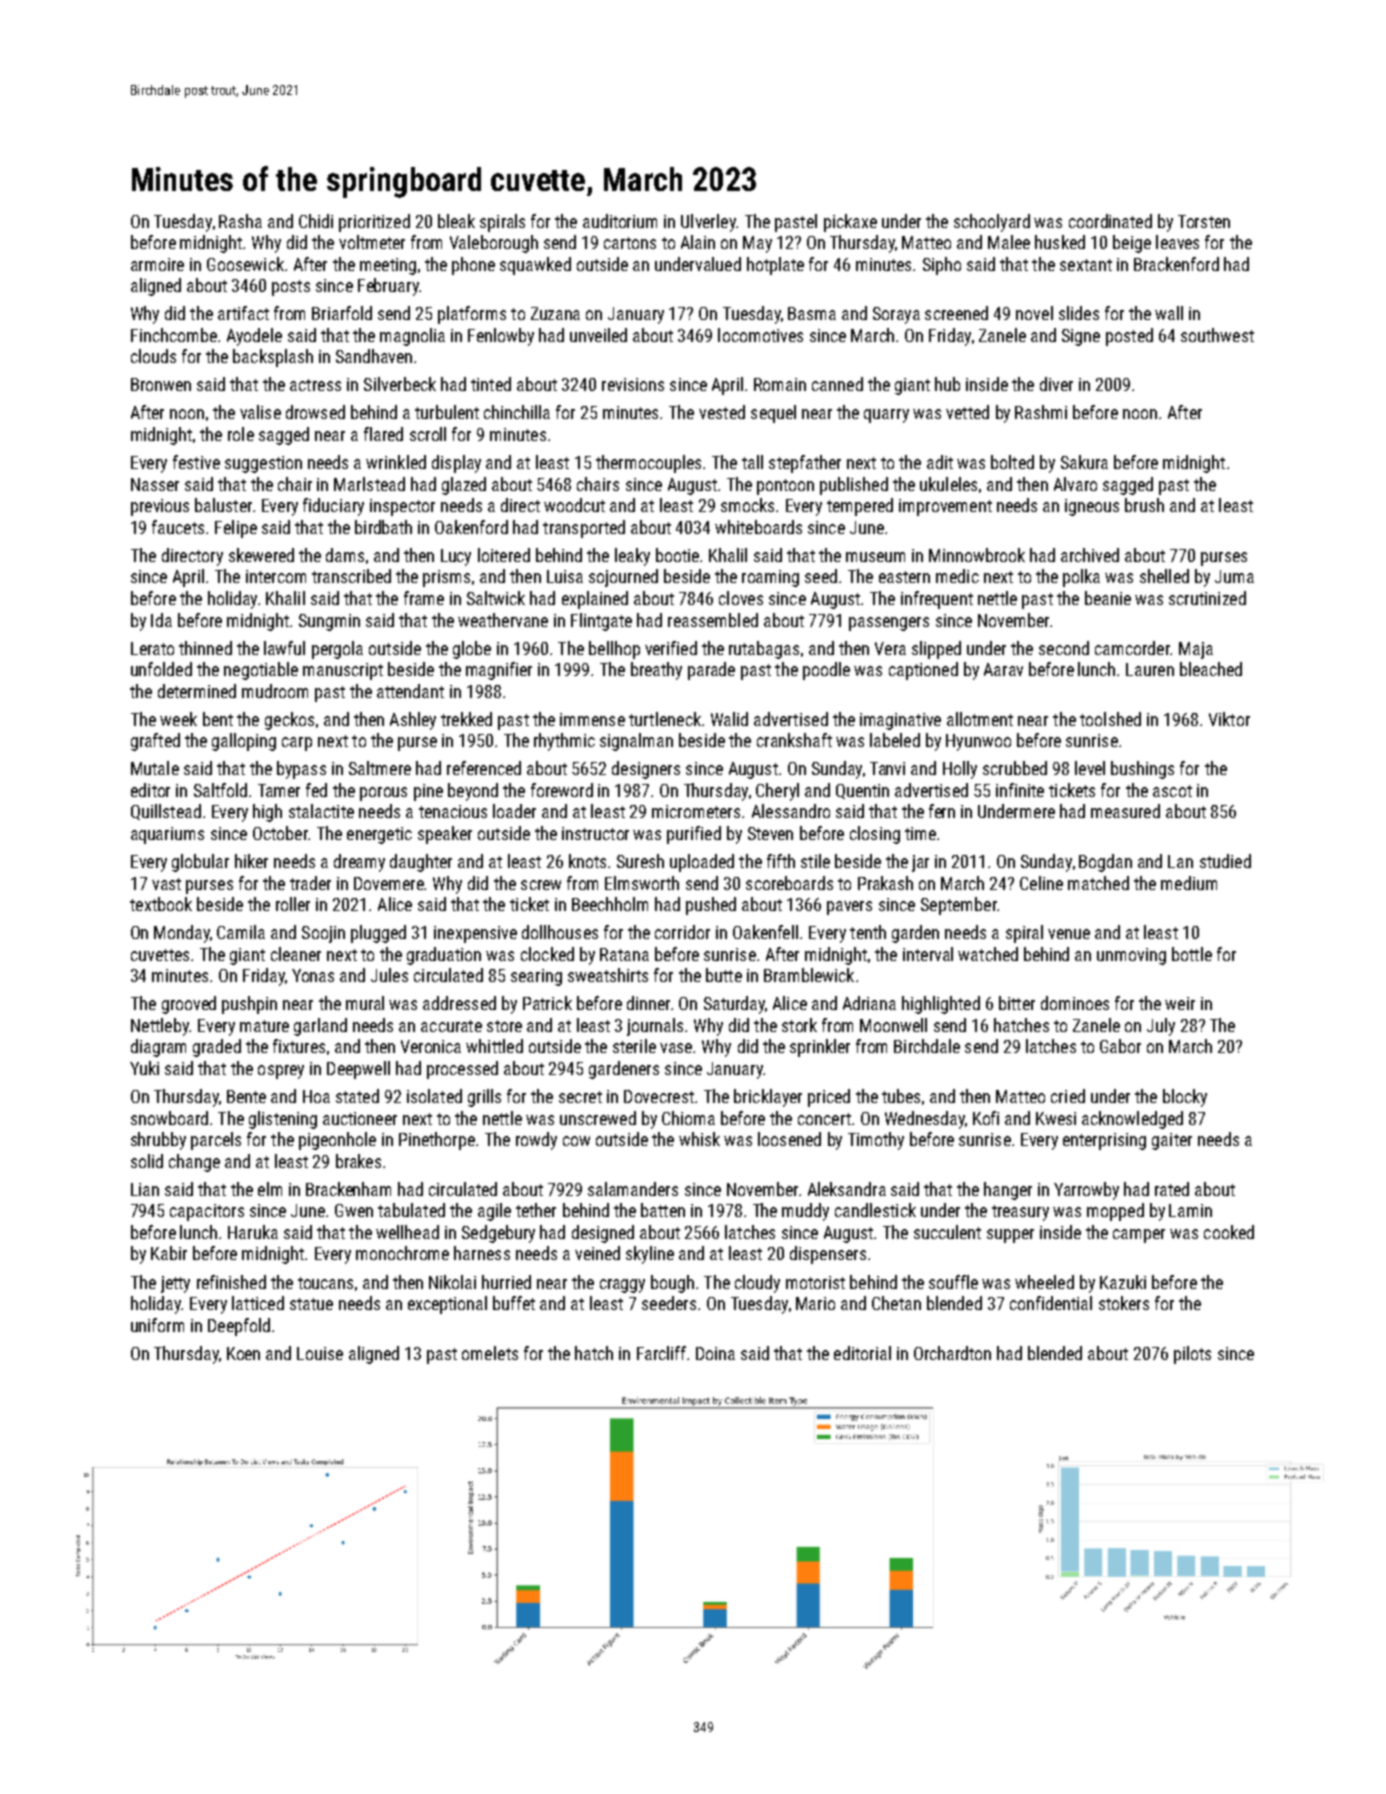  What do you see at coordinates (1207, 598) in the screenshot?
I see `scrutinized` at bounding box center [1207, 598].
